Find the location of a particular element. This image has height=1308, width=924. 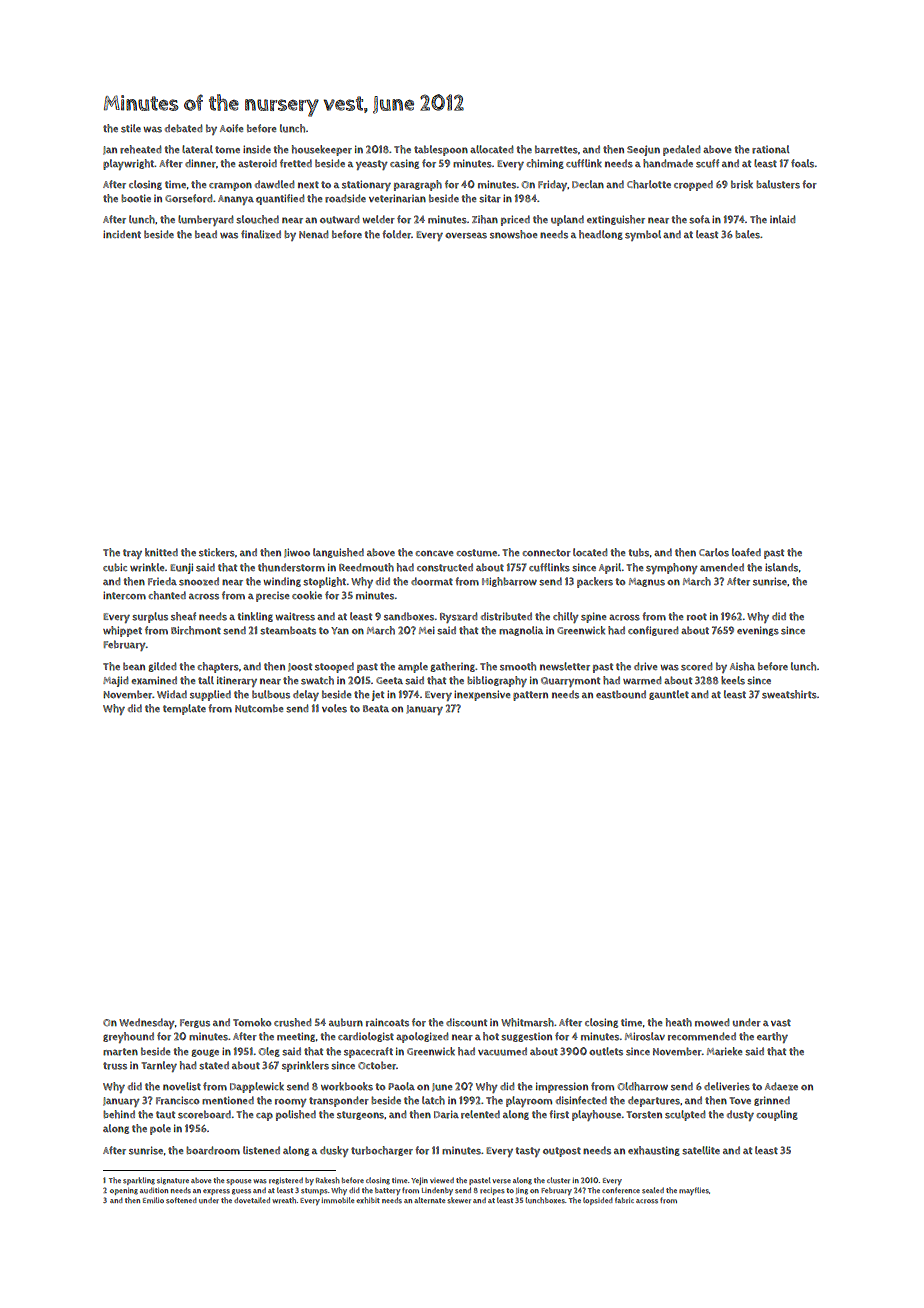

Nutcombe is located at coordinates (259, 708).
